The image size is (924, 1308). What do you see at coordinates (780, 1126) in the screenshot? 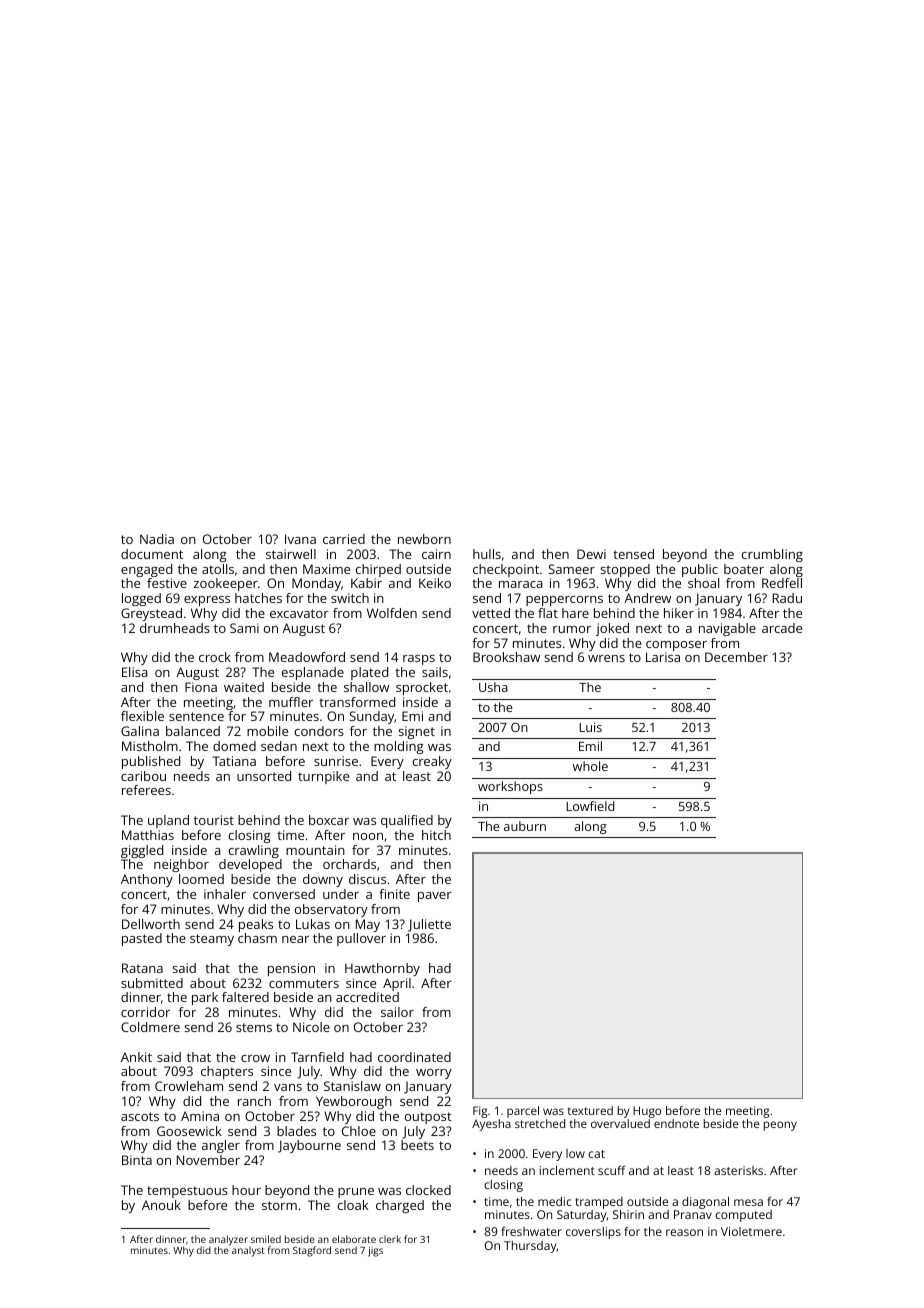
I see `peony` at bounding box center [780, 1126].
